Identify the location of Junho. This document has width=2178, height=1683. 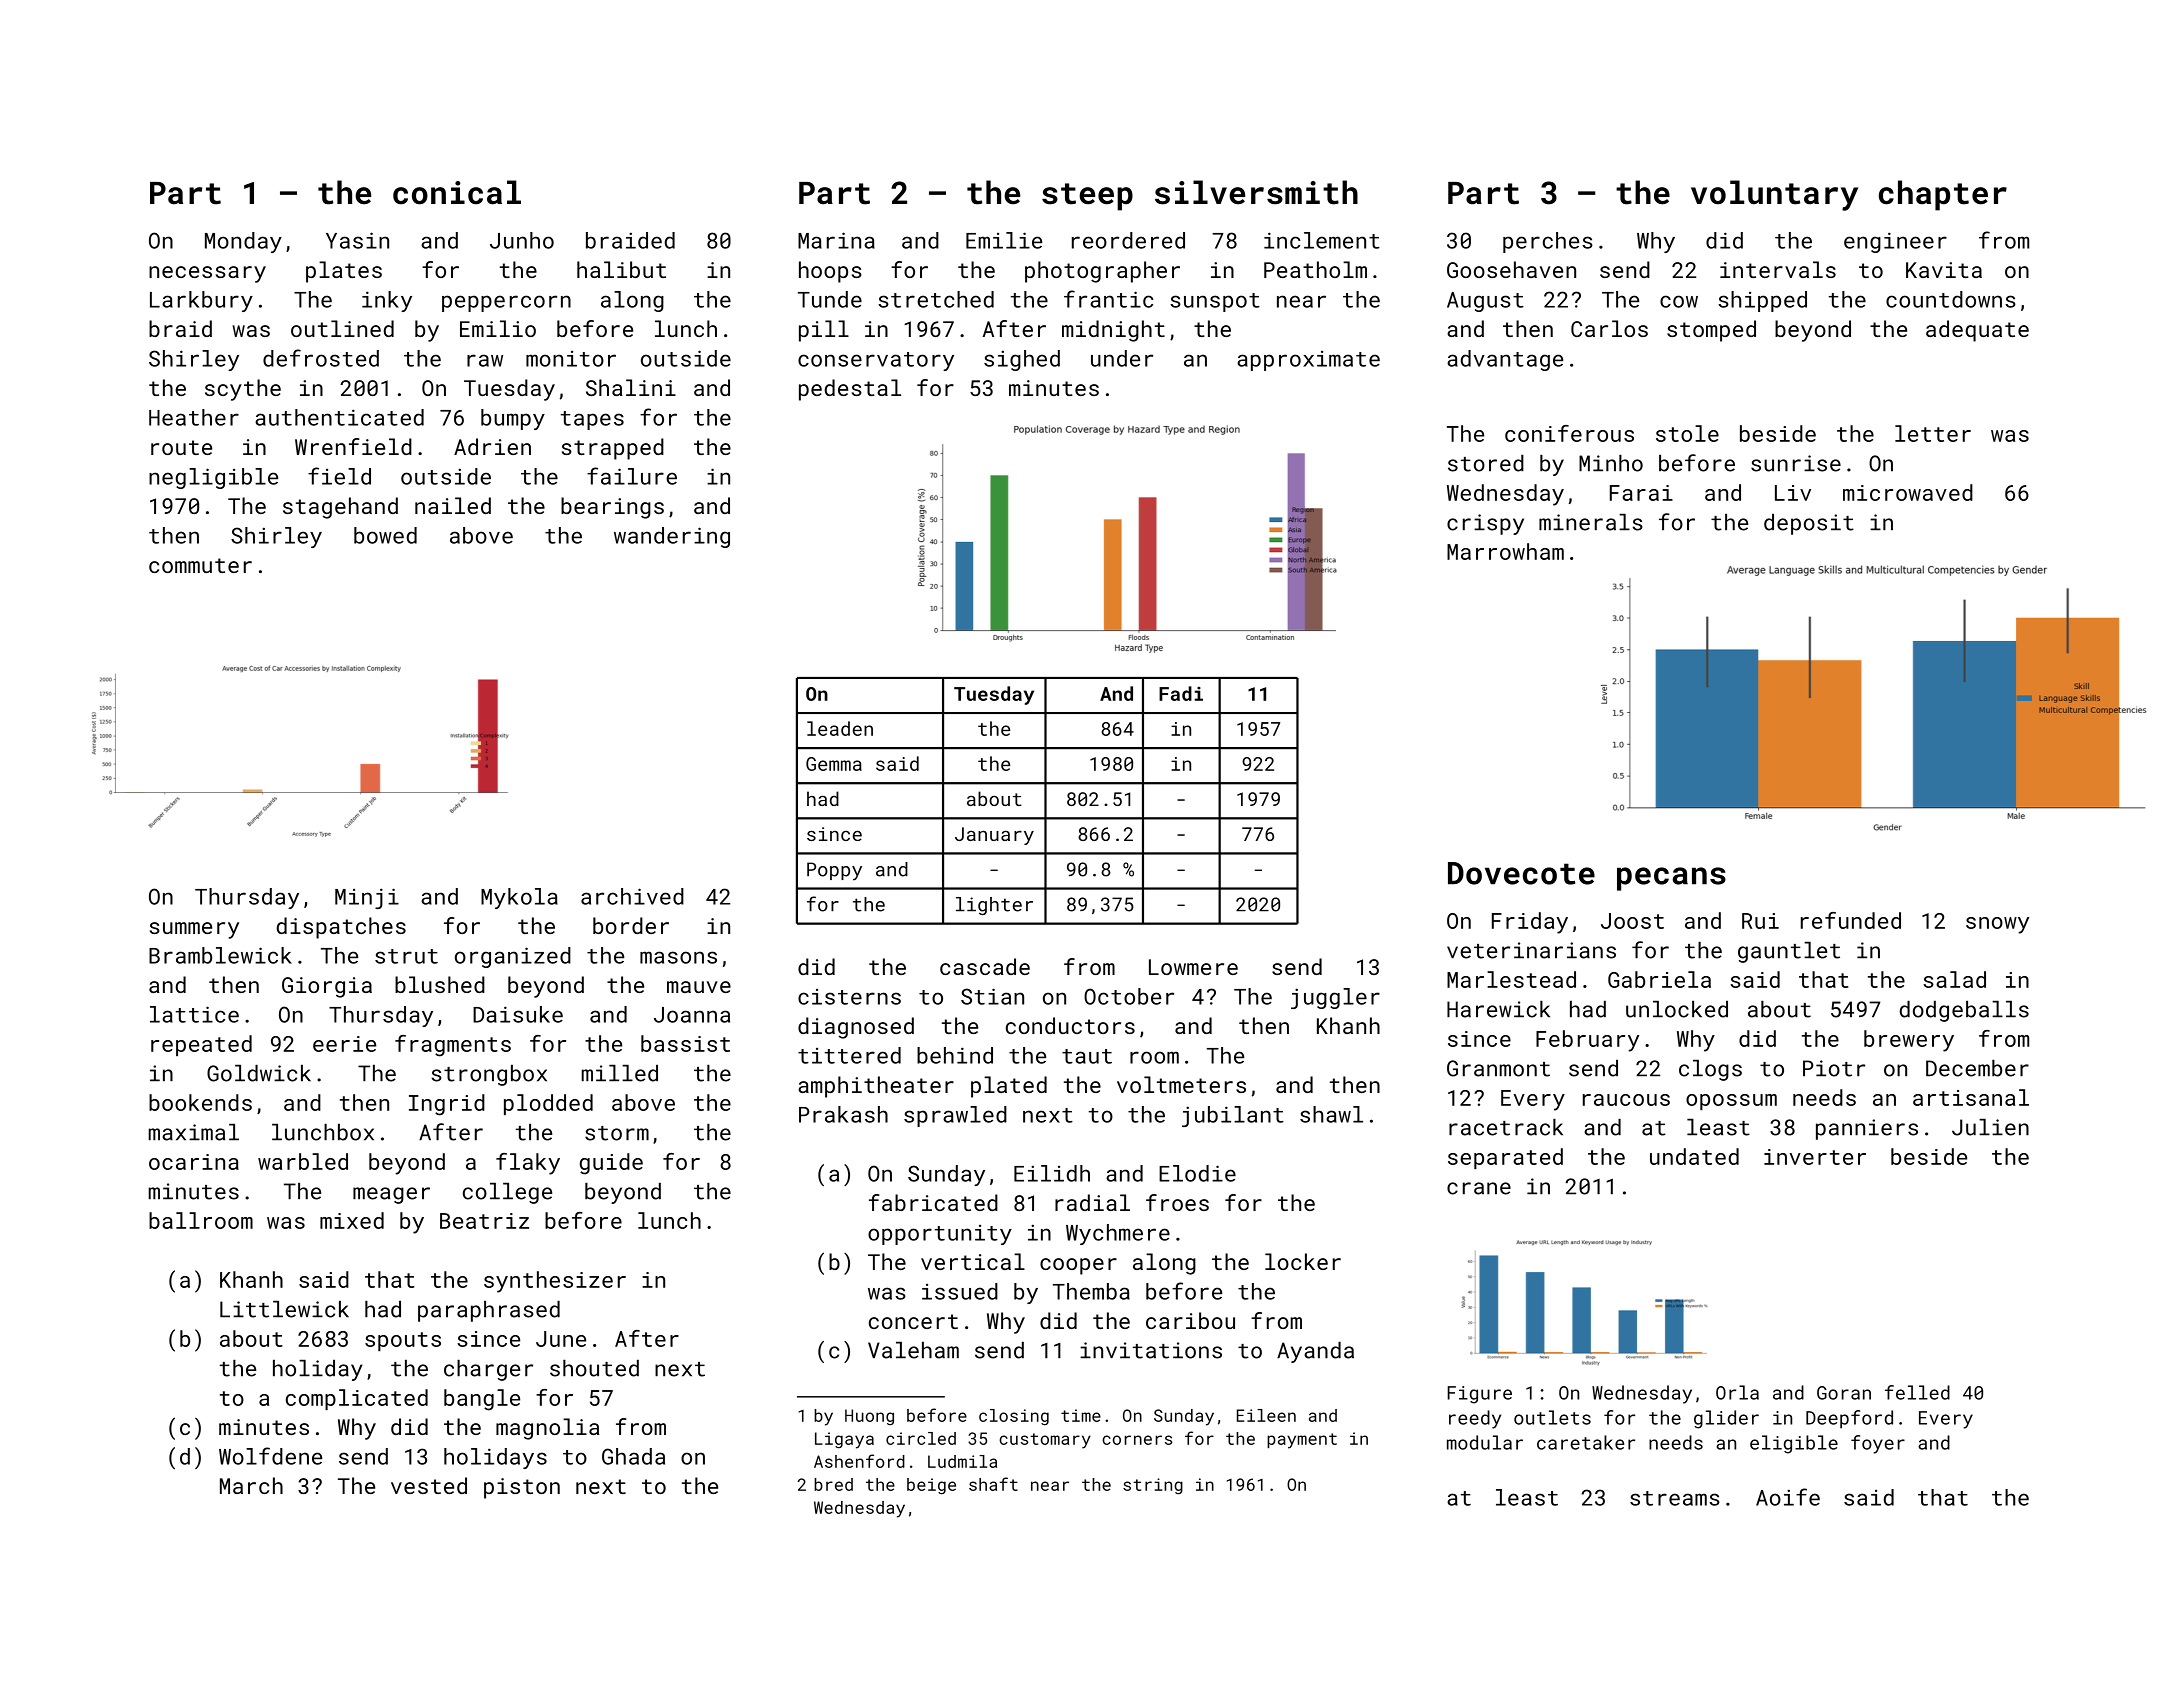
(522, 240).
